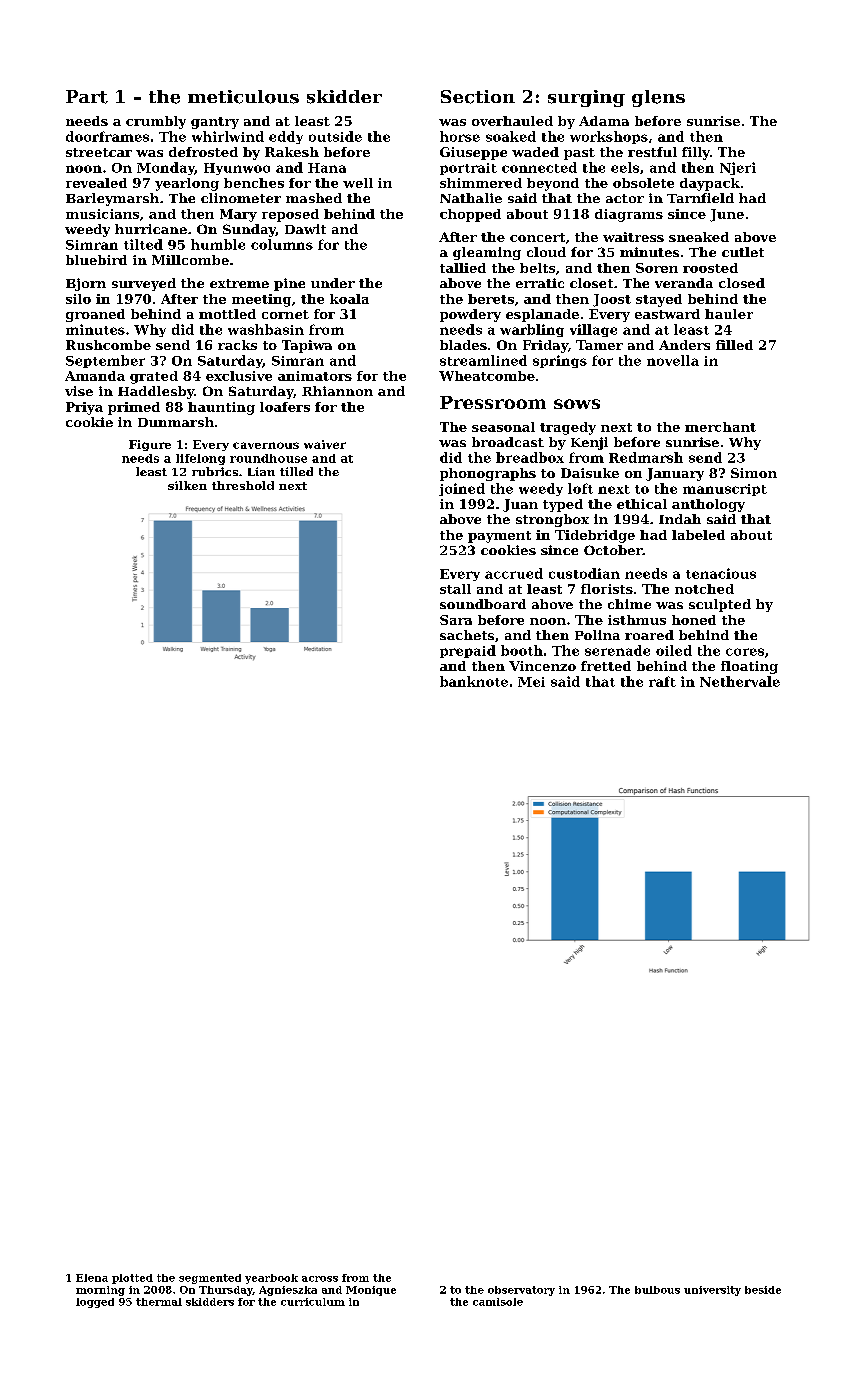 The height and width of the screenshot is (1400, 849). What do you see at coordinates (520, 505) in the screenshot?
I see `Juan` at bounding box center [520, 505].
